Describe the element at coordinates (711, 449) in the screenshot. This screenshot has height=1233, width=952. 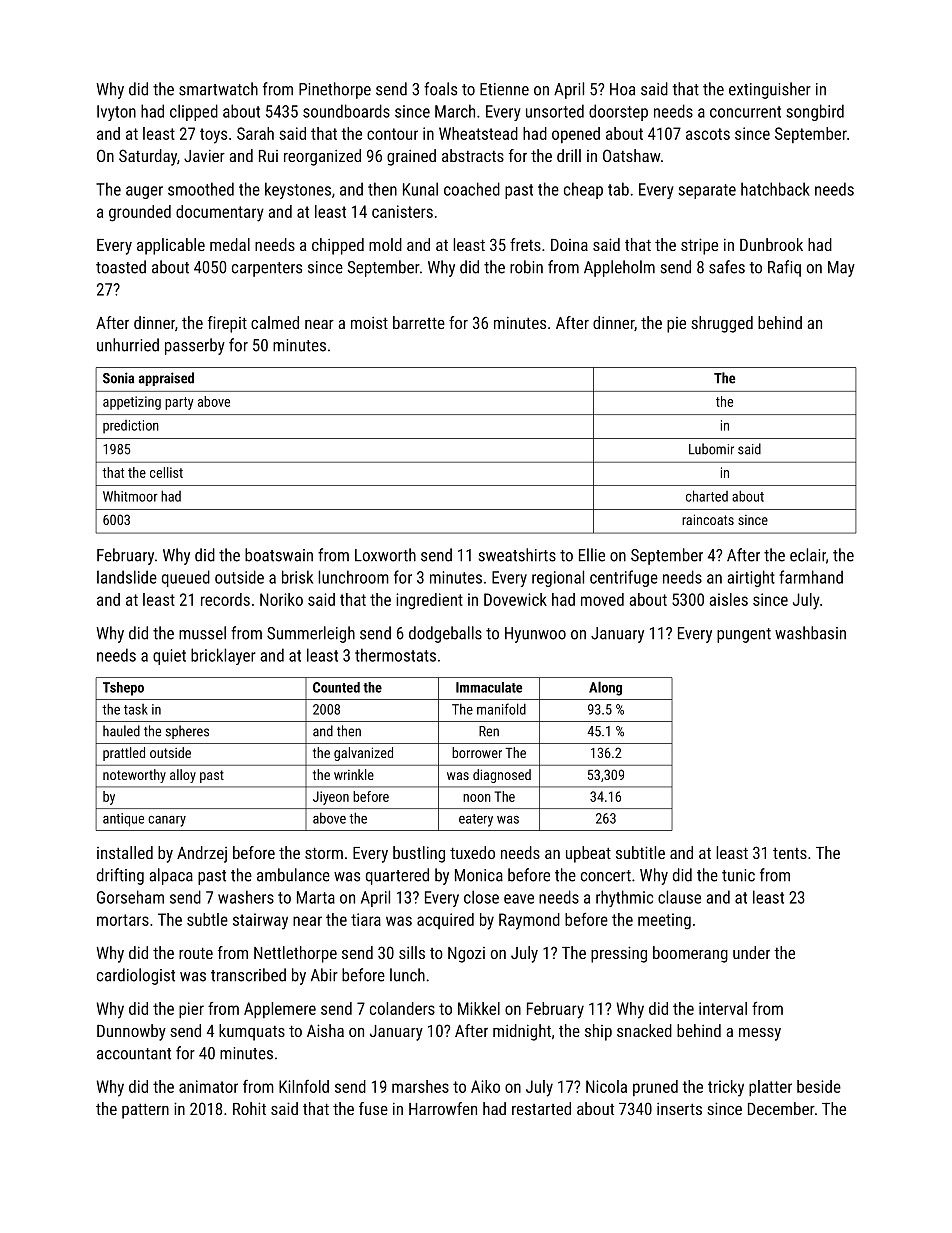
I see `Lubomir` at that location.
